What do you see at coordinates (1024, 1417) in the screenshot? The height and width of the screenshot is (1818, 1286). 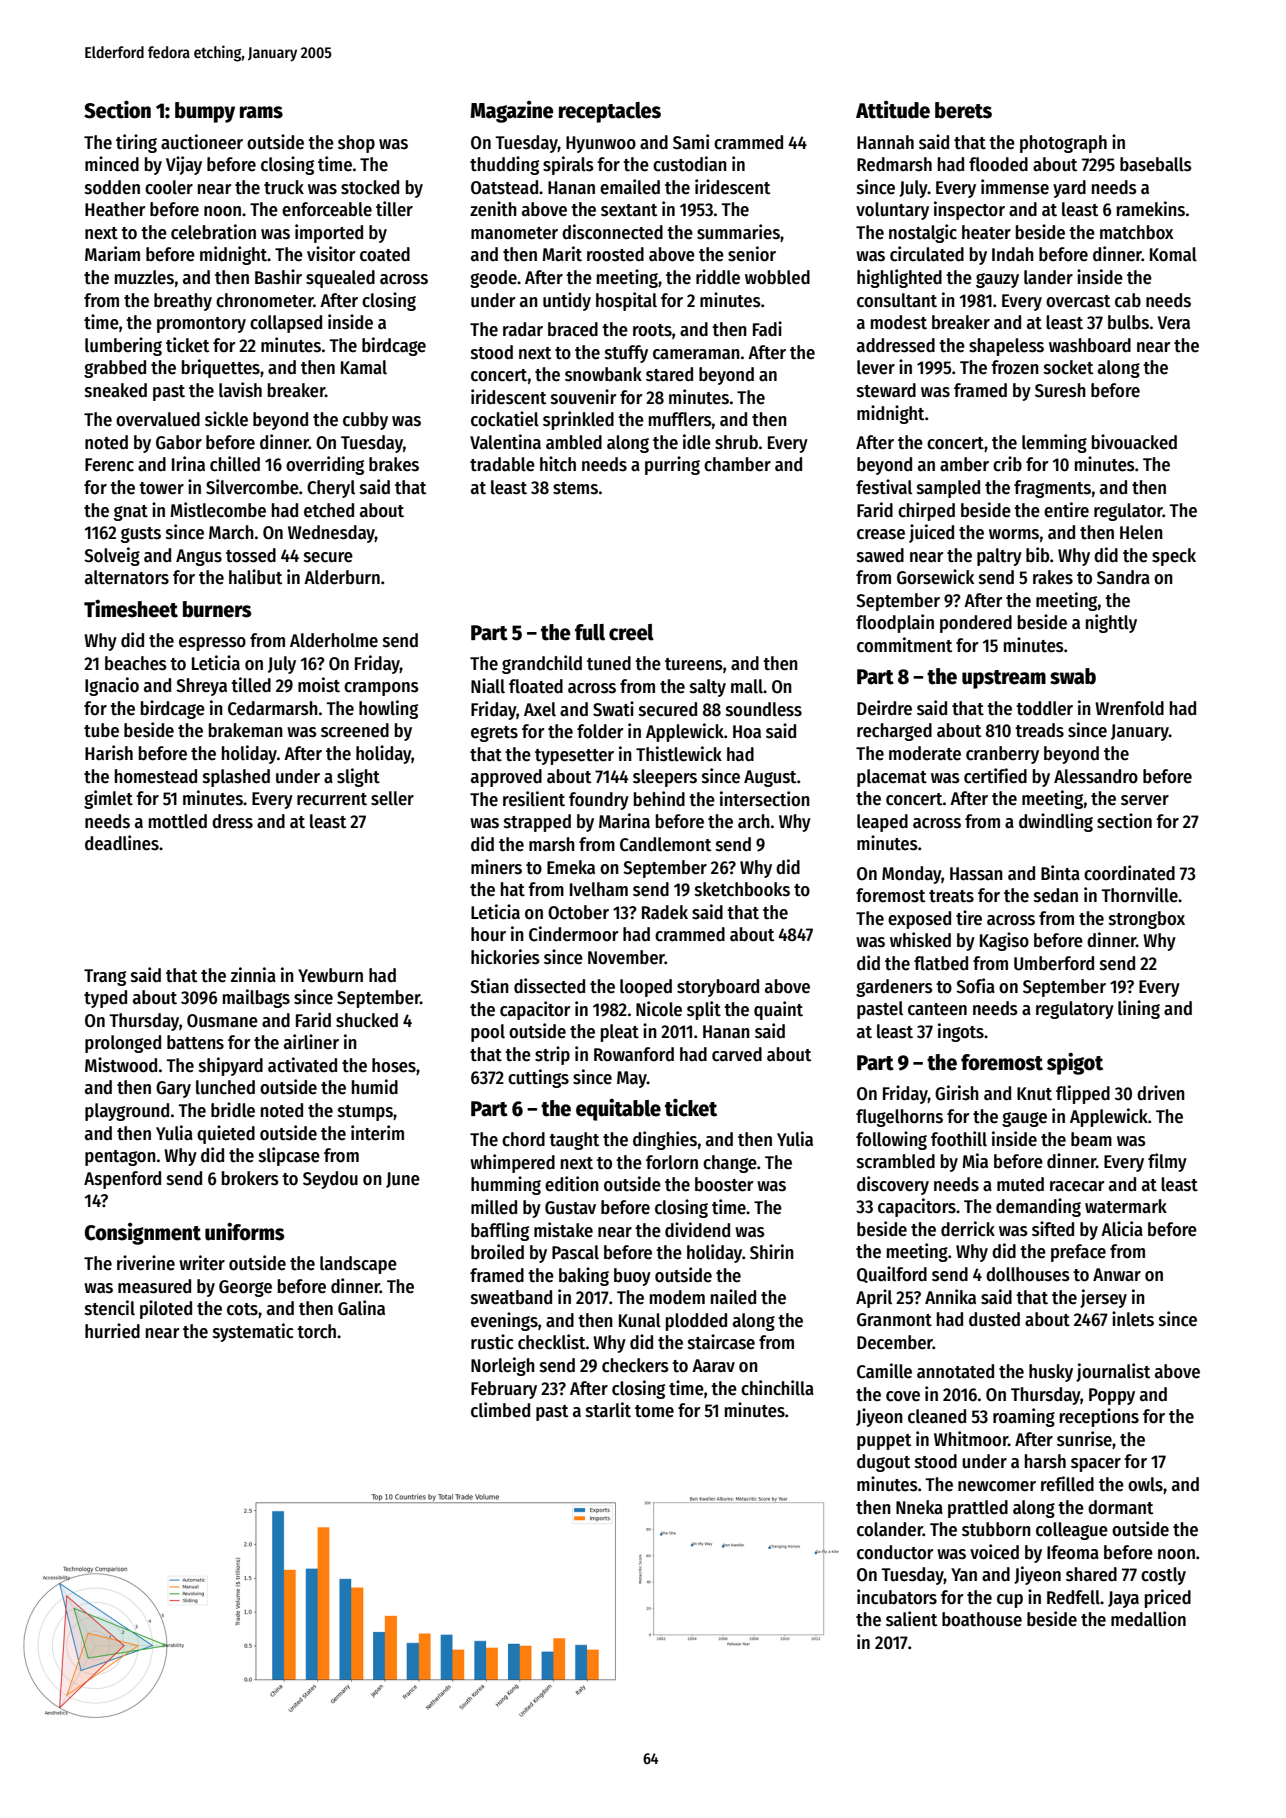 I see `roaming` at bounding box center [1024, 1417].
